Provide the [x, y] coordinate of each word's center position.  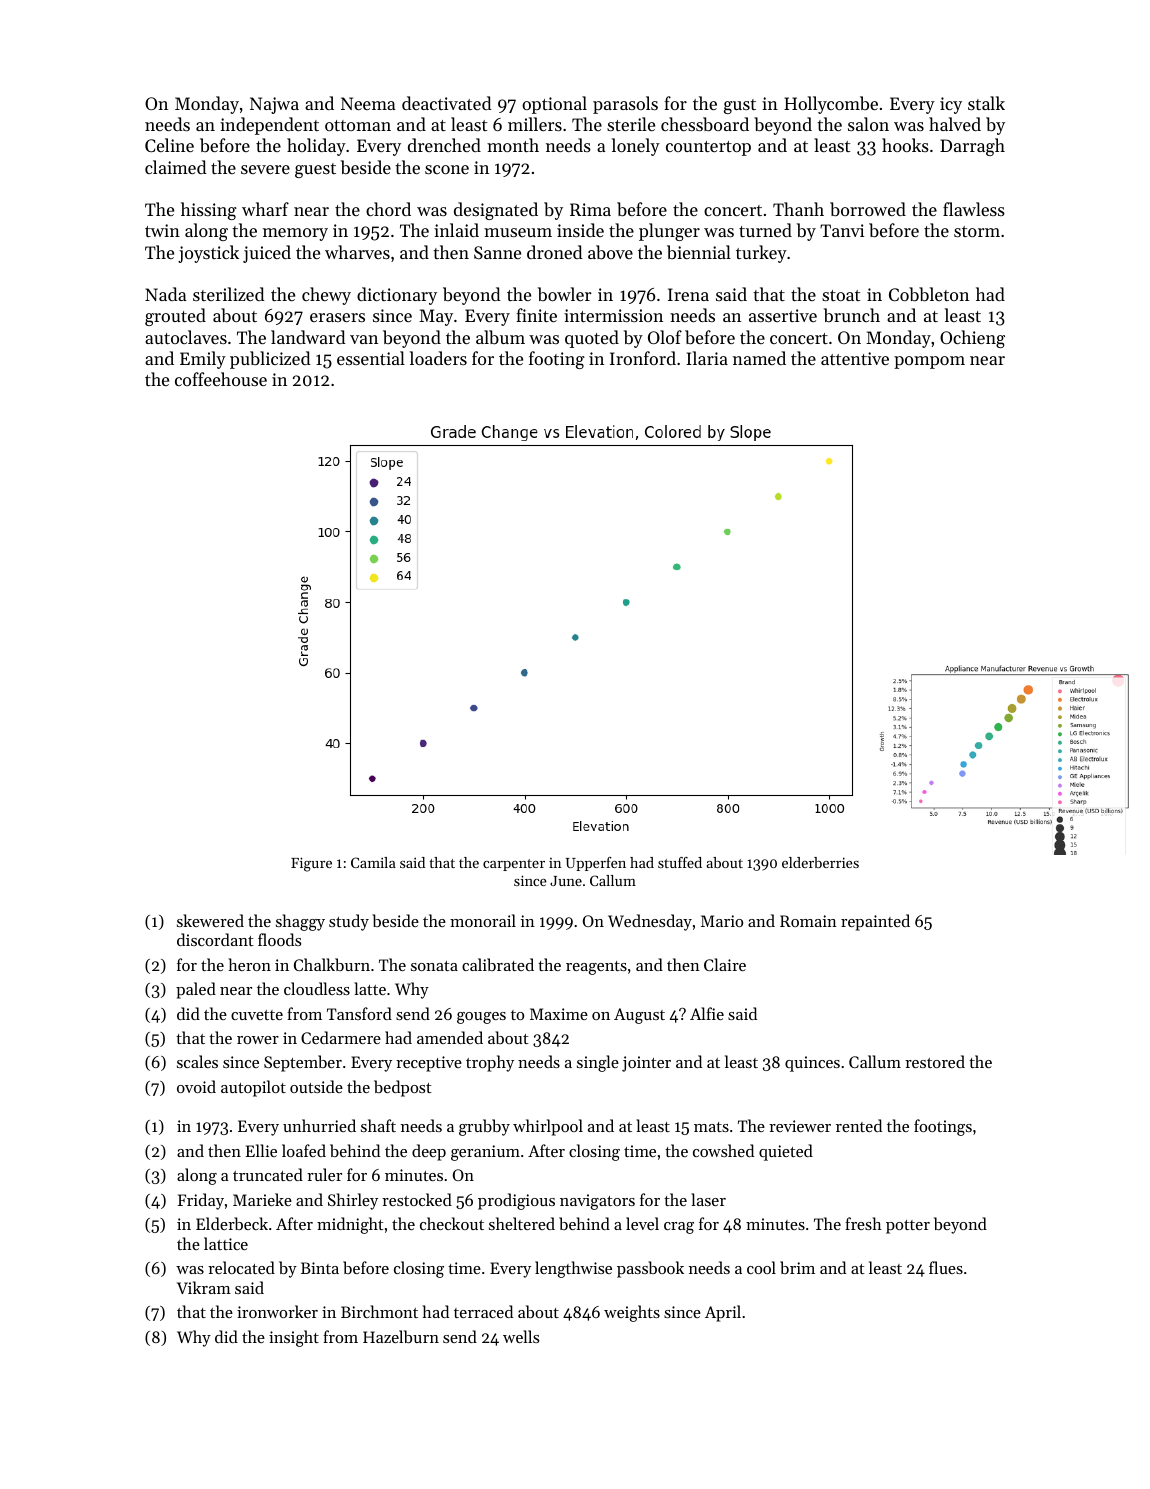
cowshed [723, 1150]
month [513, 145]
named [759, 358]
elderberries [820, 862]
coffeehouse [221, 379]
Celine [169, 145]
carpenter [514, 865]
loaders [438, 358]
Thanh [798, 209]
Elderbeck [232, 1223]
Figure [311, 864]
